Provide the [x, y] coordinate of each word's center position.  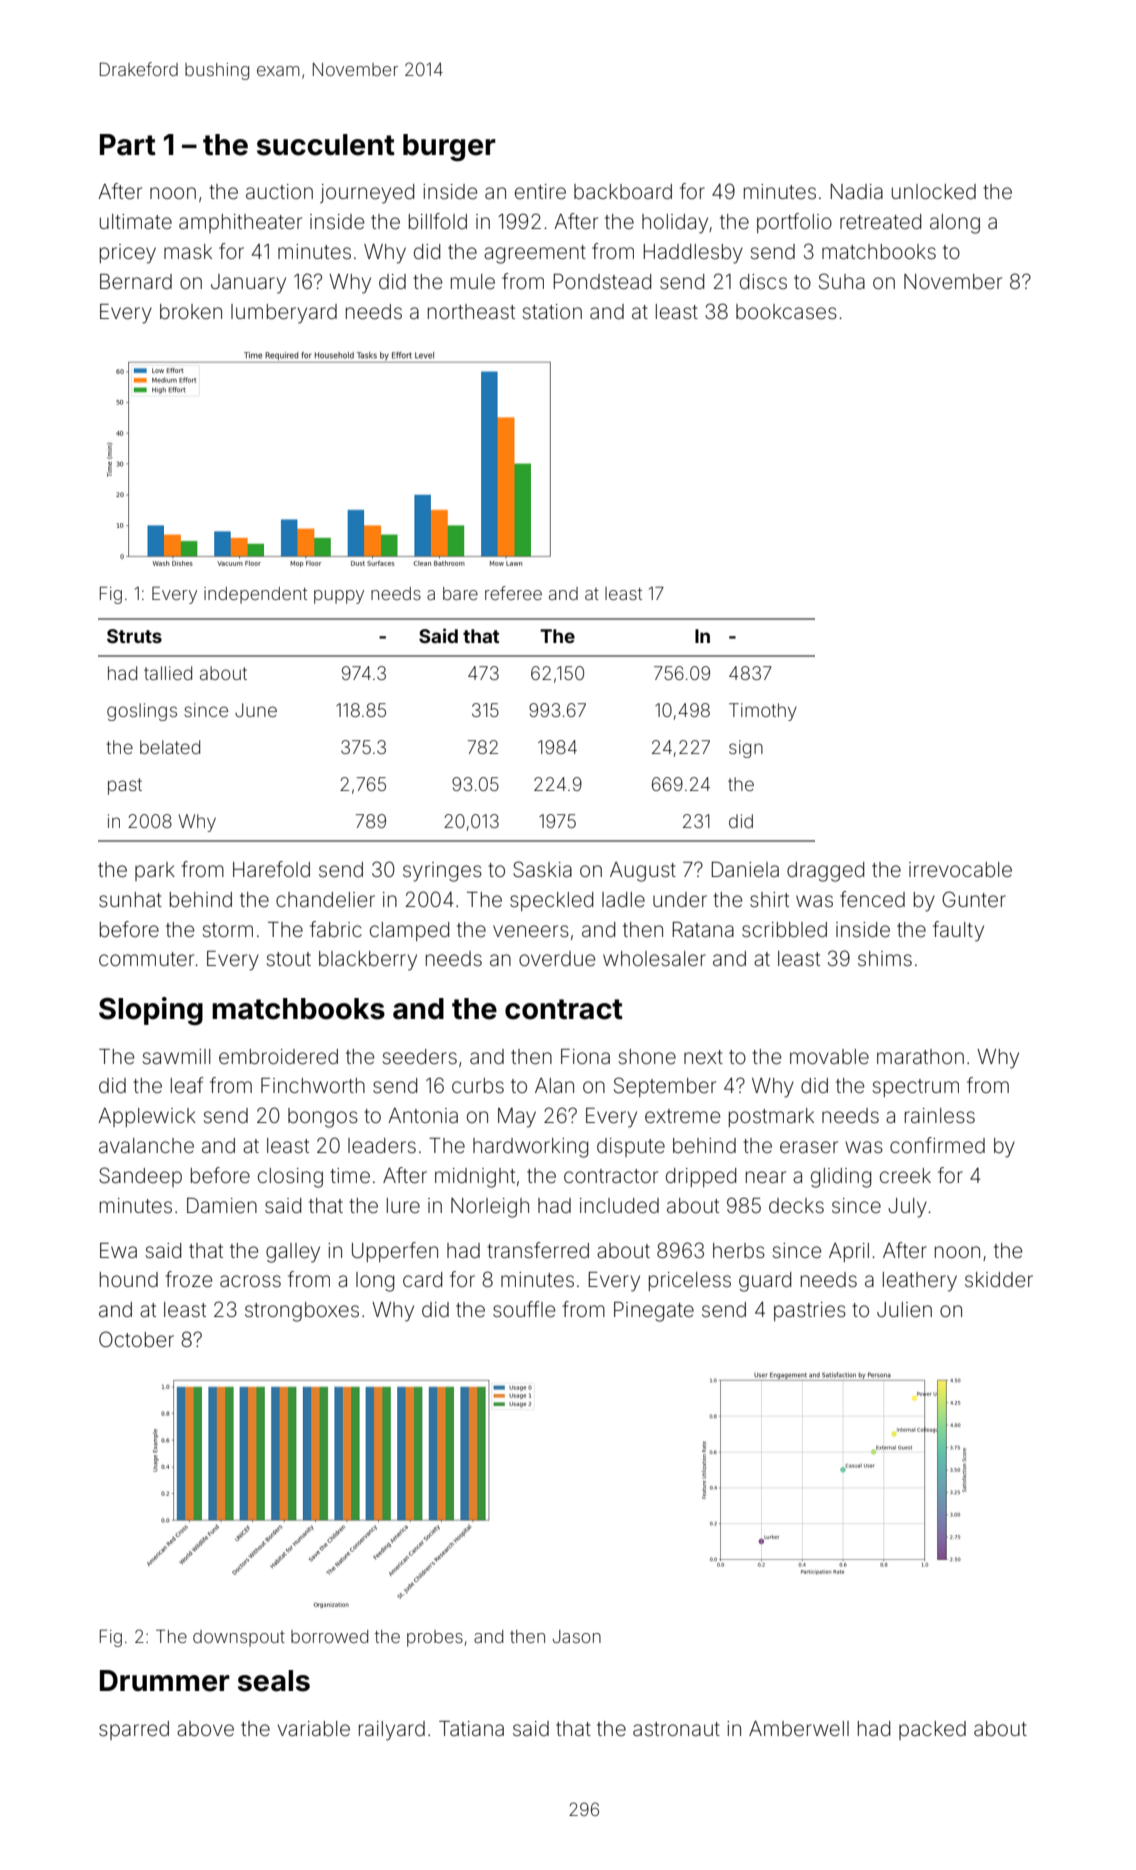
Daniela [745, 869]
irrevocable [960, 870]
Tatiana [471, 1728]
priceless [690, 1281]
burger [449, 147]
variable [314, 1728]
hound [129, 1279]
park [155, 871]
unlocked [934, 191]
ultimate [136, 221]
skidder [999, 1280]
